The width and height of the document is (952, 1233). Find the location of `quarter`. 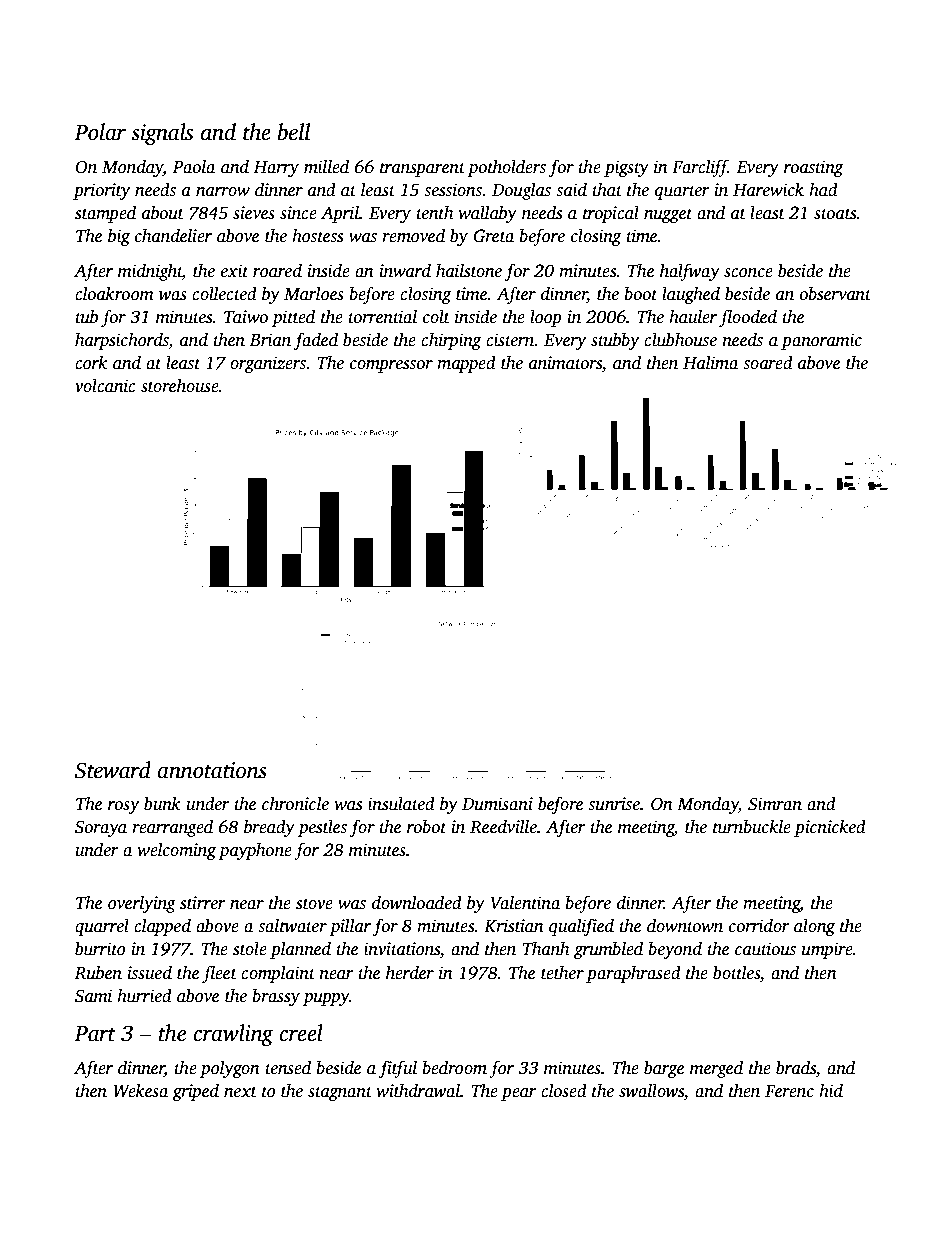

quarter is located at coordinates (682, 192).
